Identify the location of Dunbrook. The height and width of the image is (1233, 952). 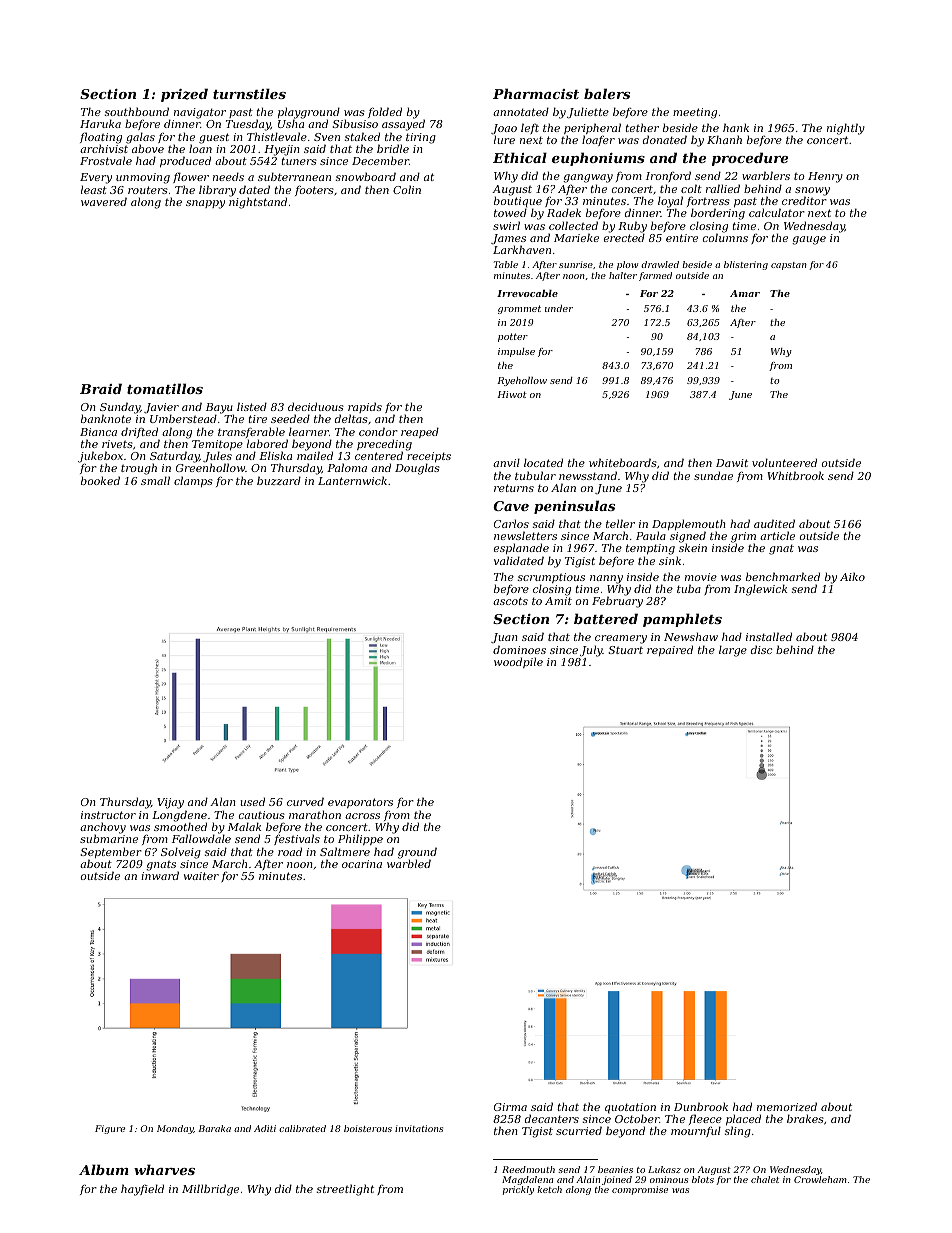
(701, 1106).
